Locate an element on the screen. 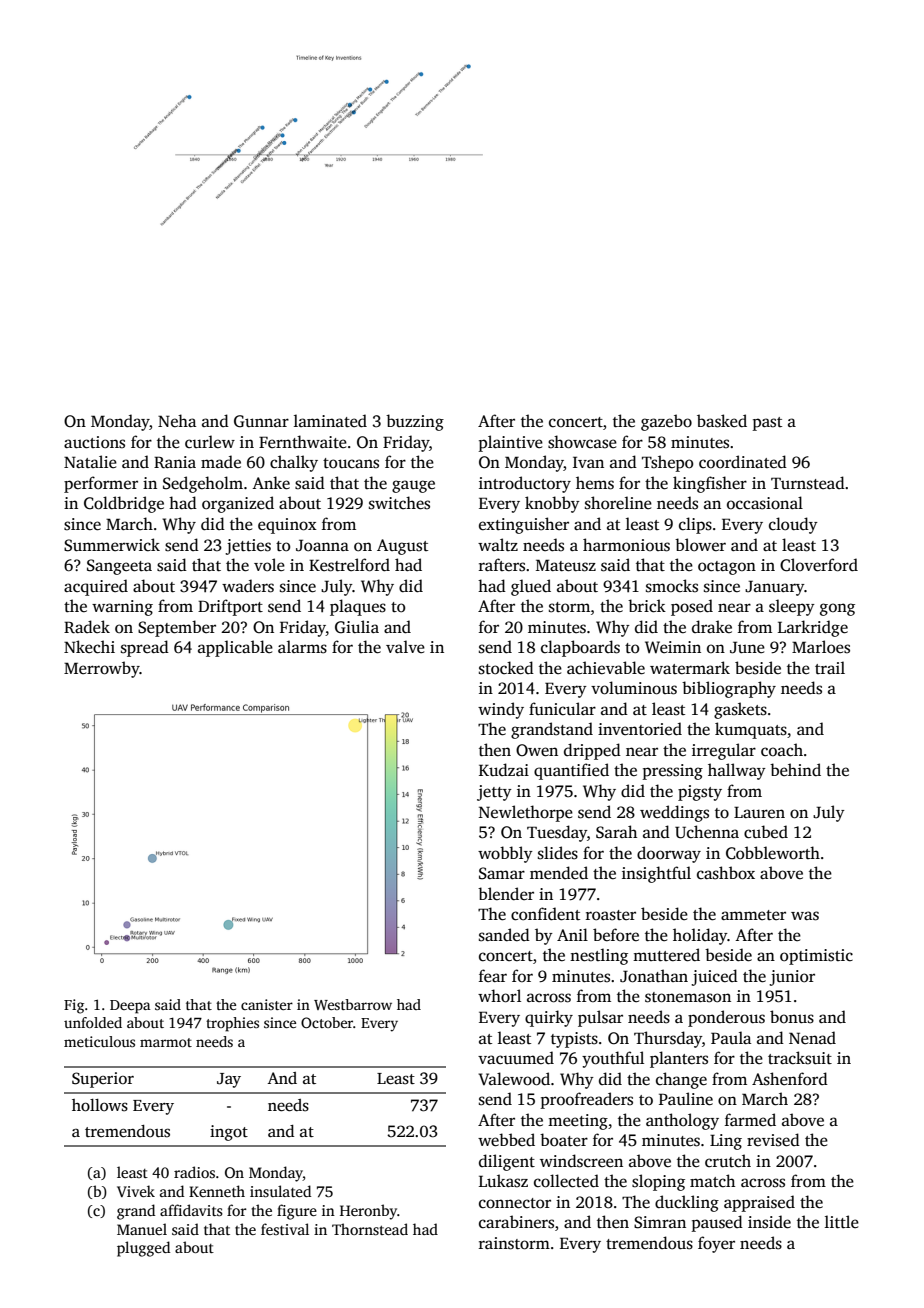 This screenshot has height=1308, width=924. Cloverford is located at coordinates (819, 565).
